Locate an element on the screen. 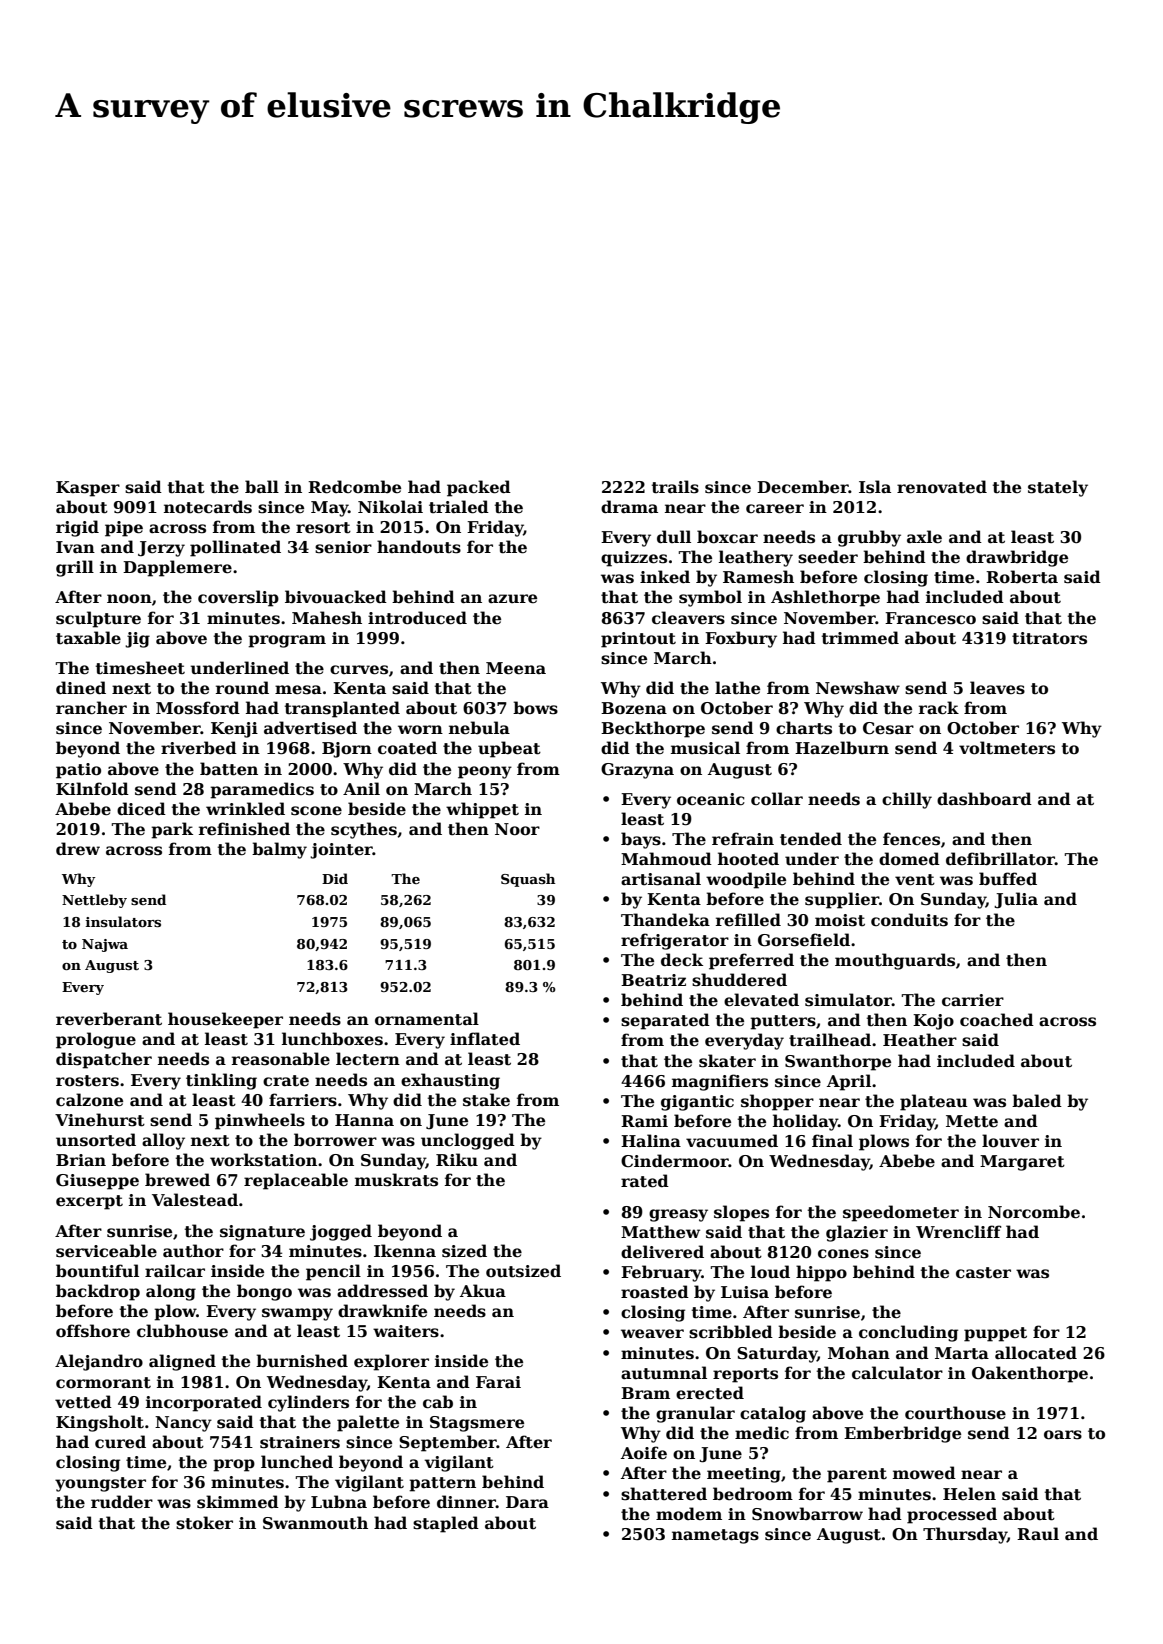  quizzes is located at coordinates (634, 559).
